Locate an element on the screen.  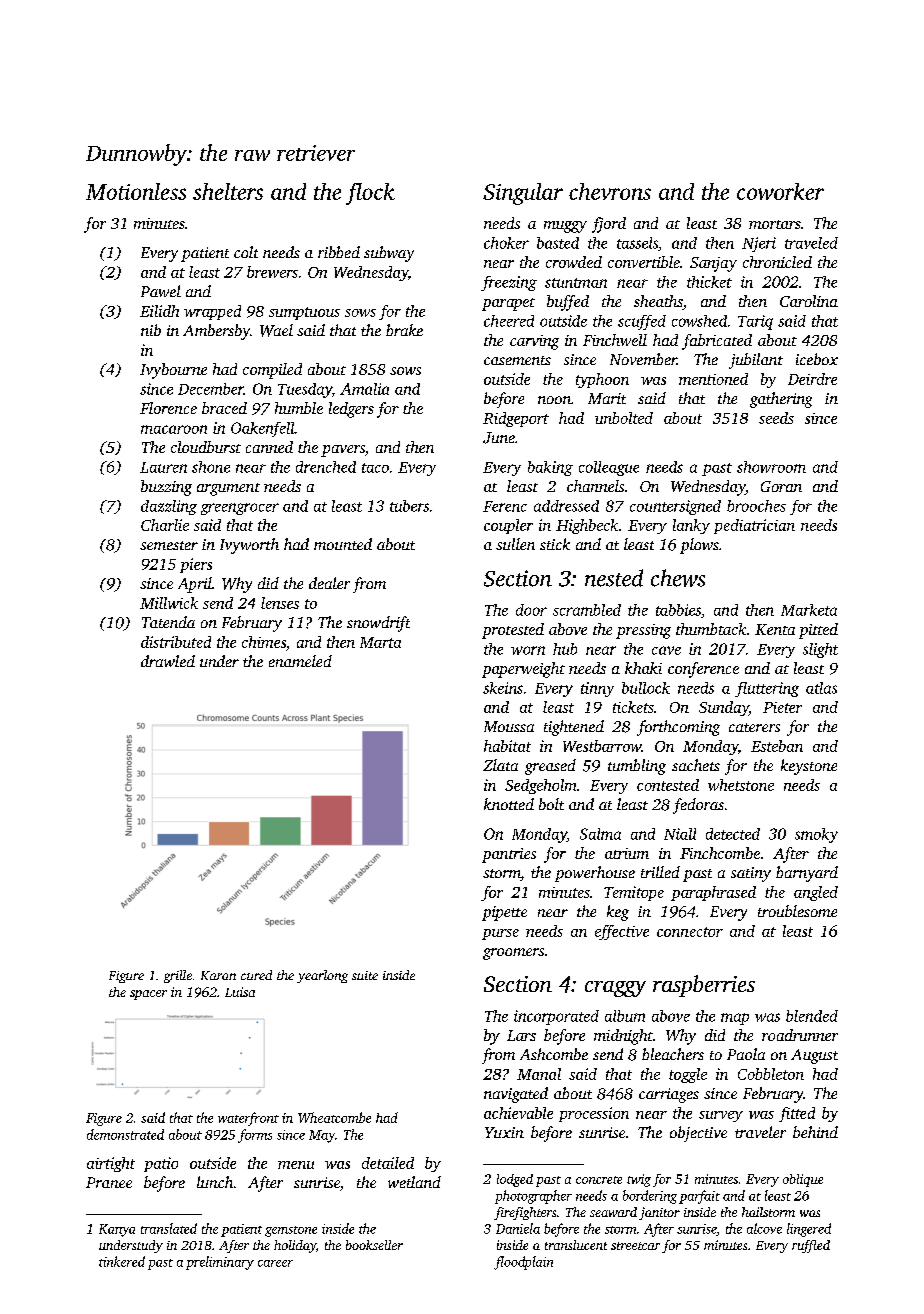
brewers is located at coordinates (272, 272).
